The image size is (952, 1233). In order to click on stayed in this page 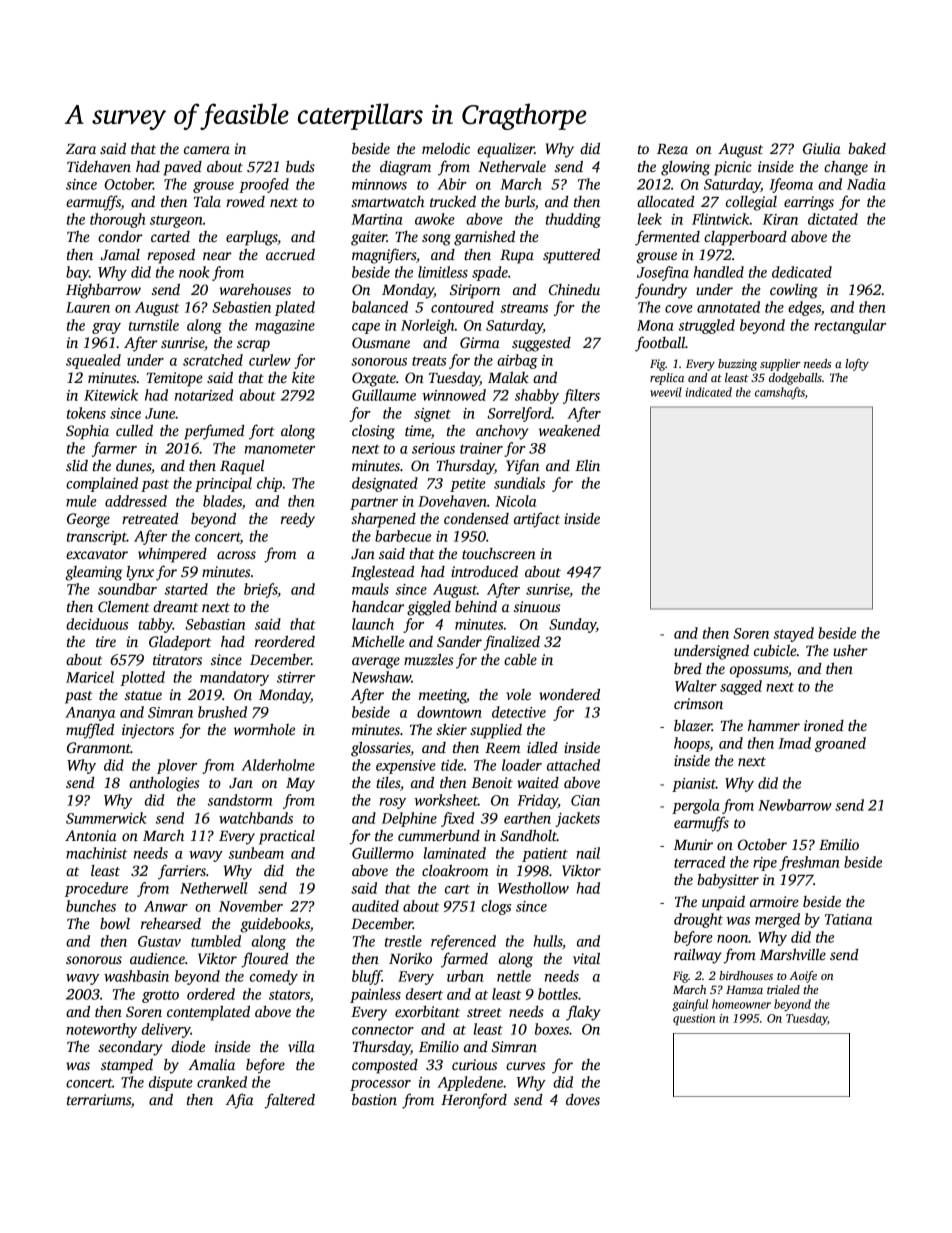, I will do `click(794, 634)`.
